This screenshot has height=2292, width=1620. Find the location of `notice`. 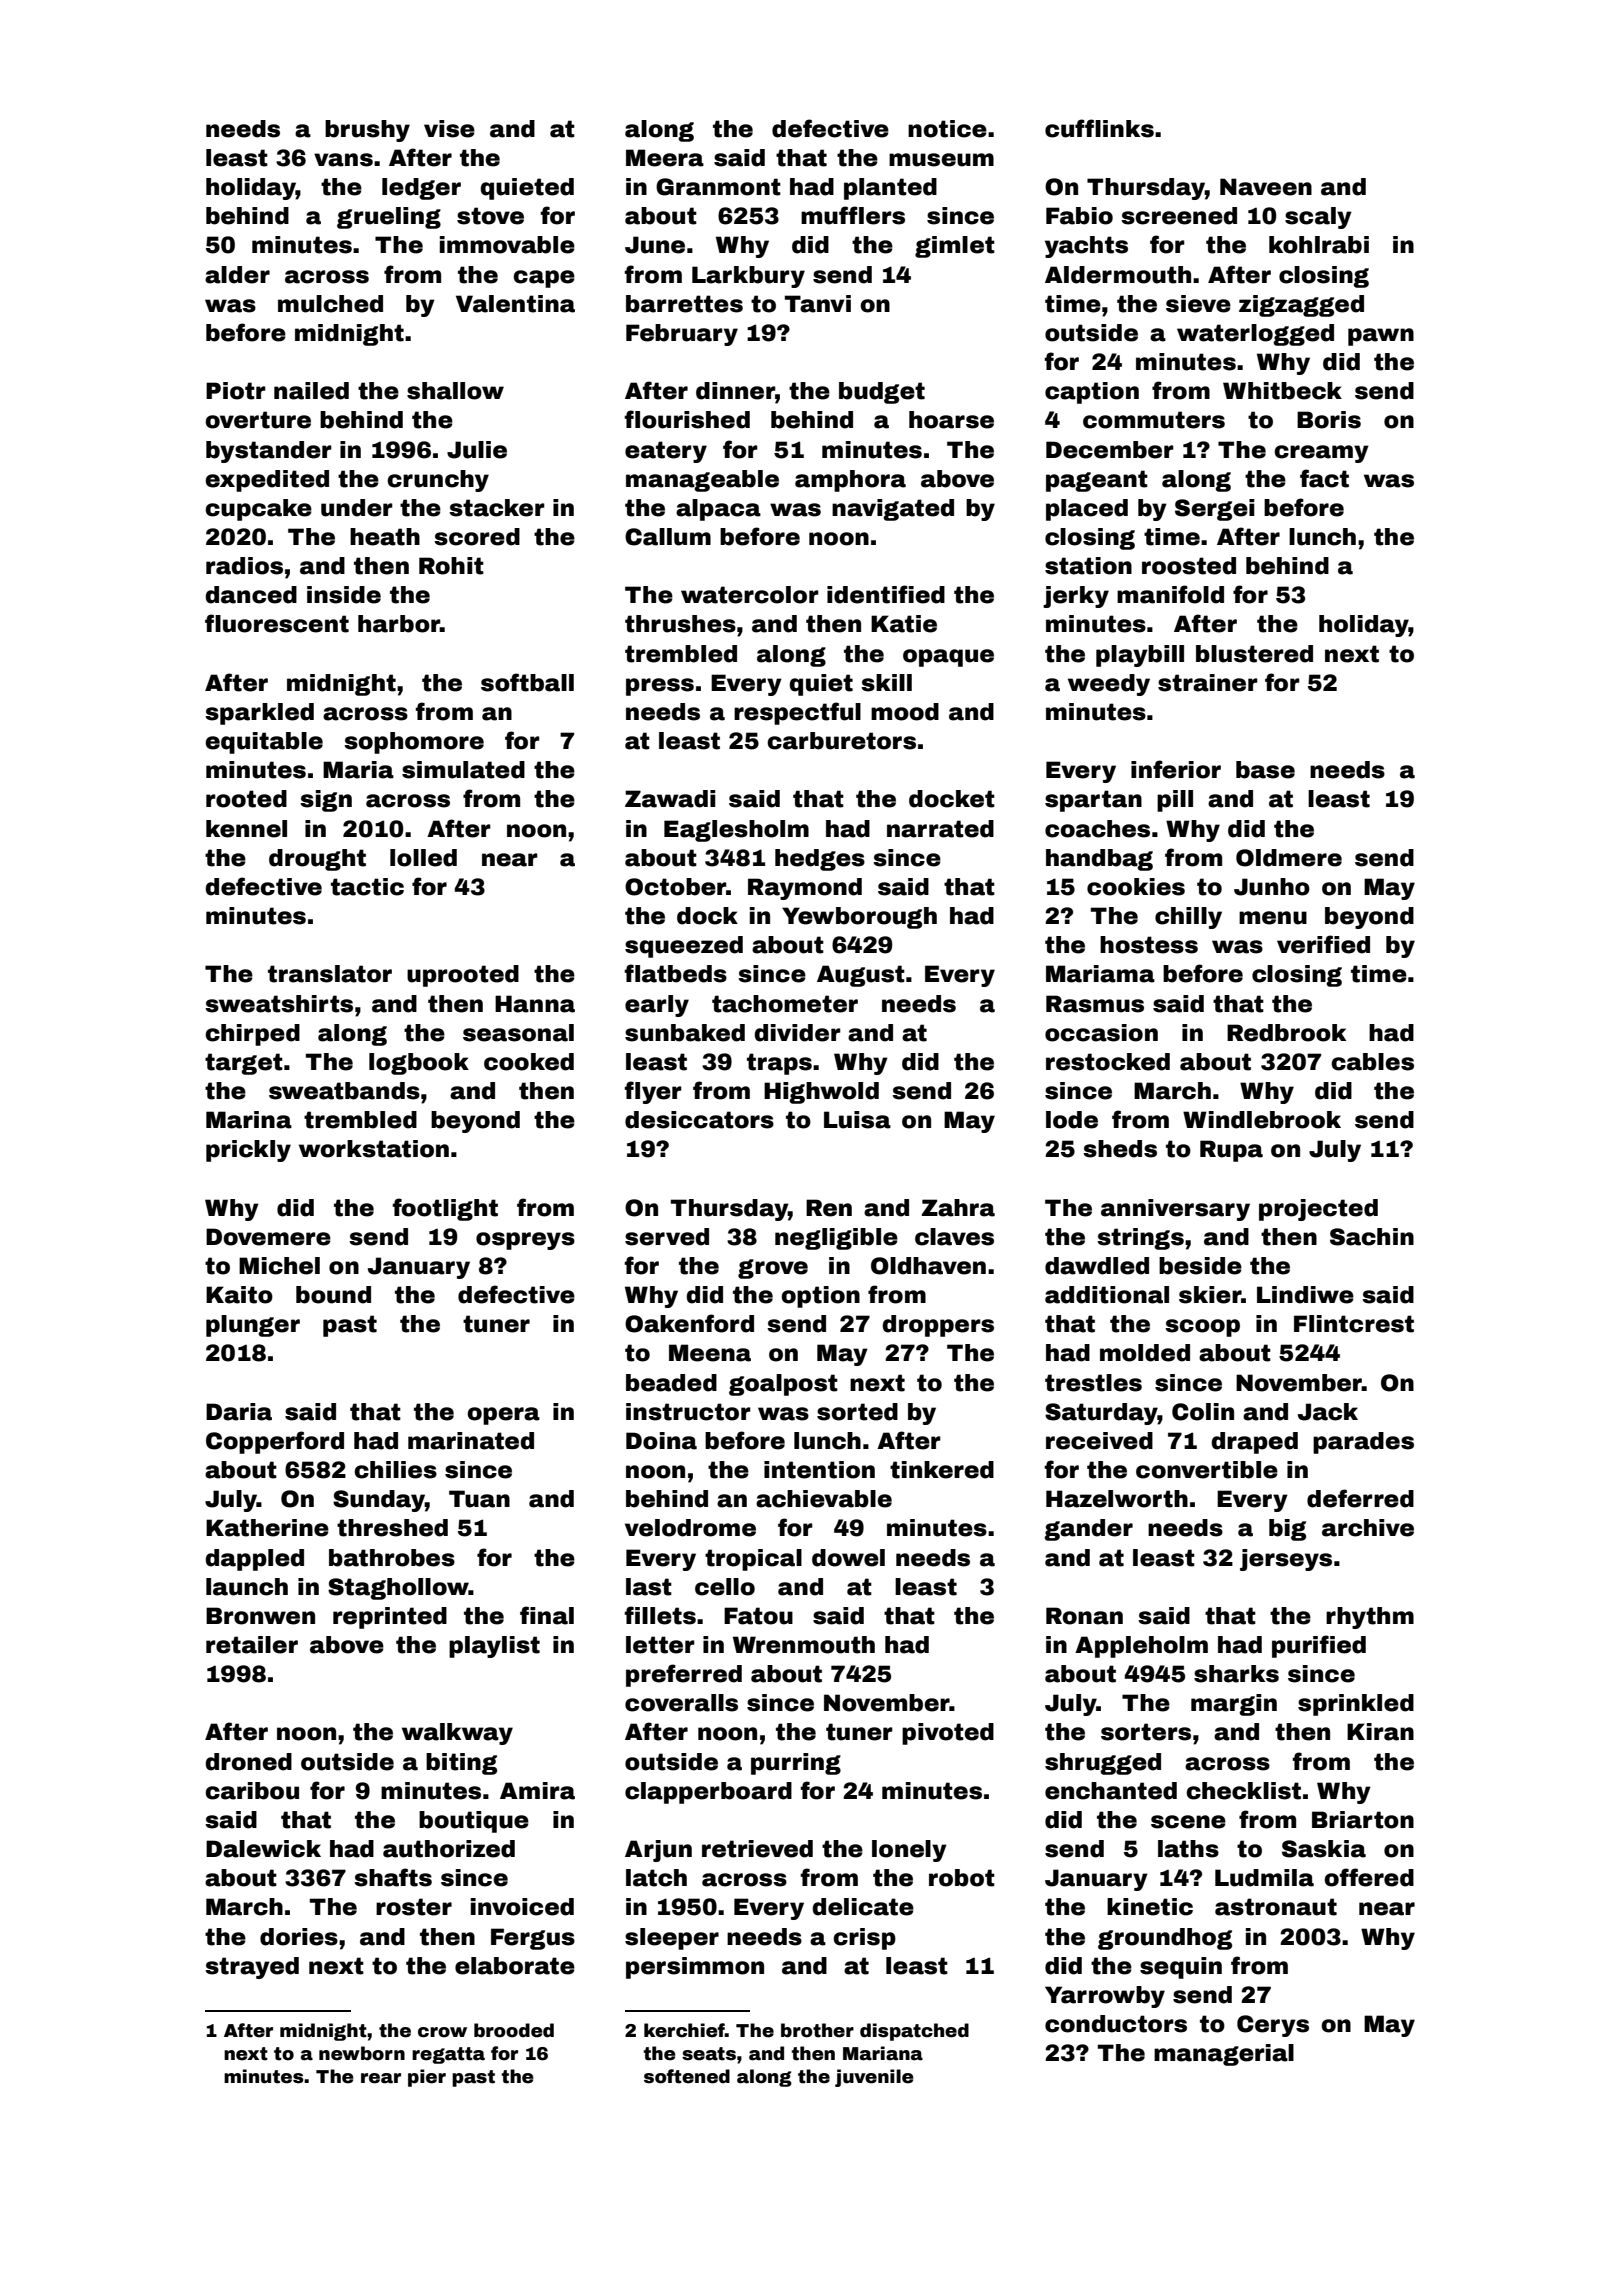

notice is located at coordinates (947, 129).
